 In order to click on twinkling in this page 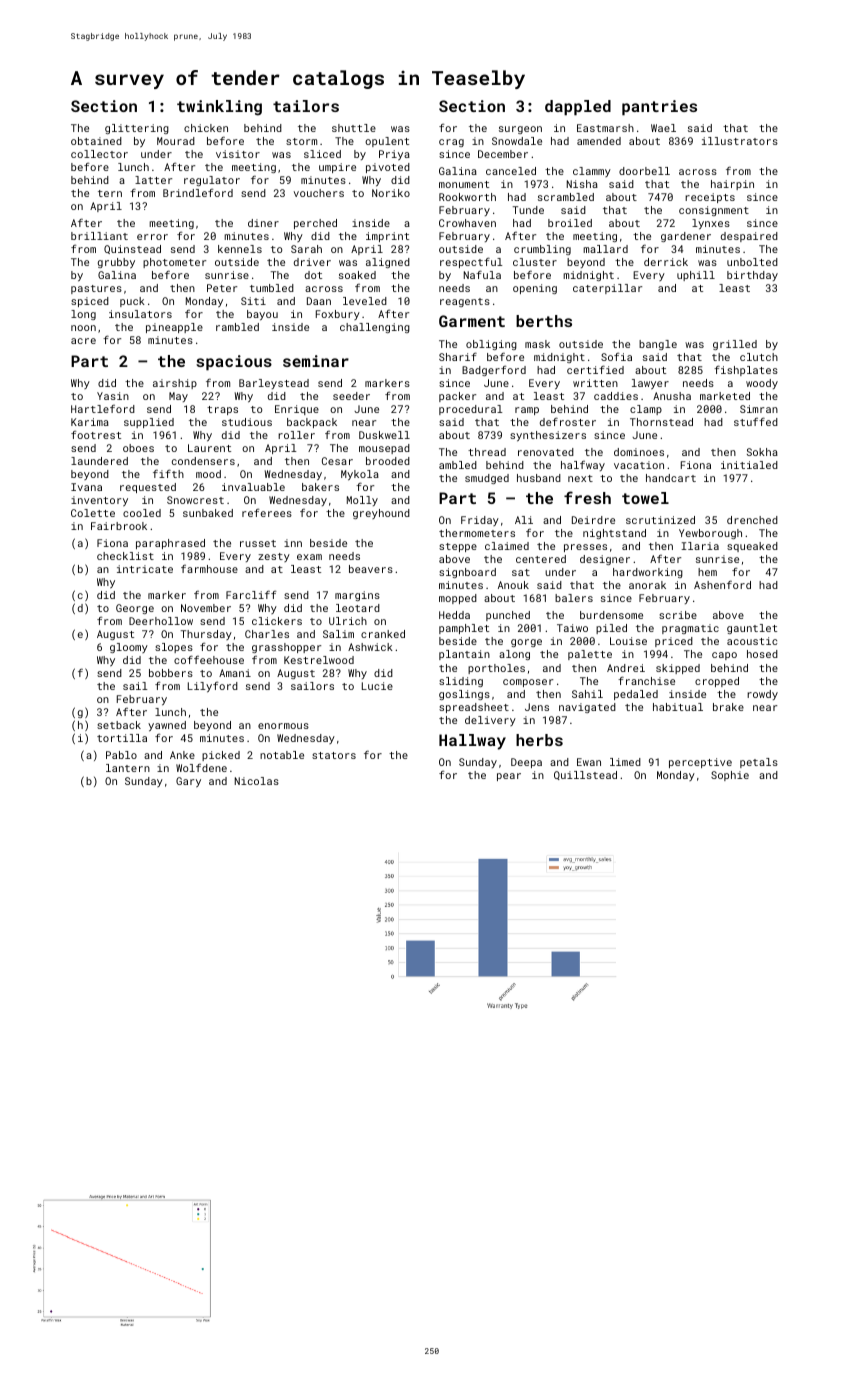, I will do `click(219, 108)`.
